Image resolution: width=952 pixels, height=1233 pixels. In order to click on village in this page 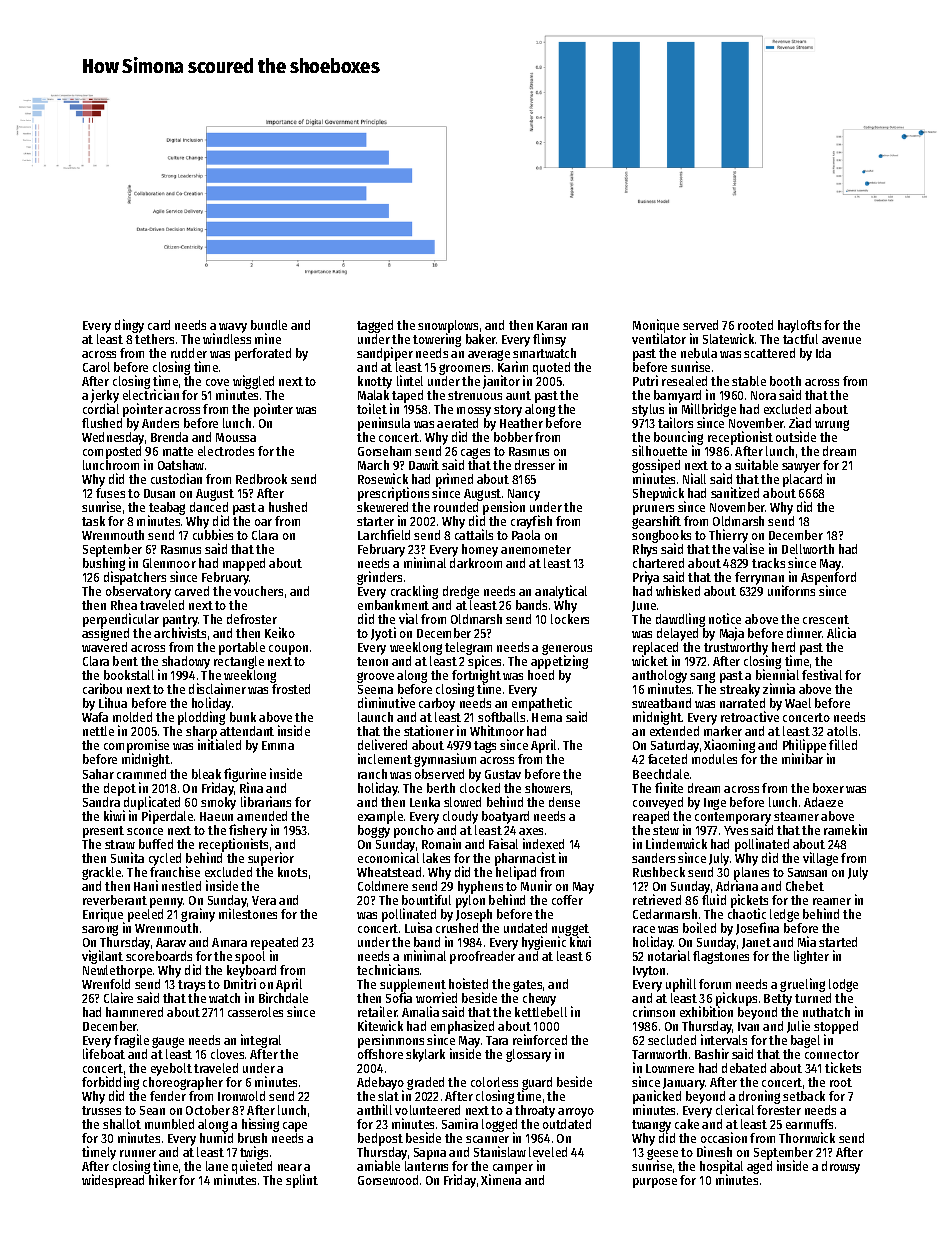, I will do `click(820, 859)`.
